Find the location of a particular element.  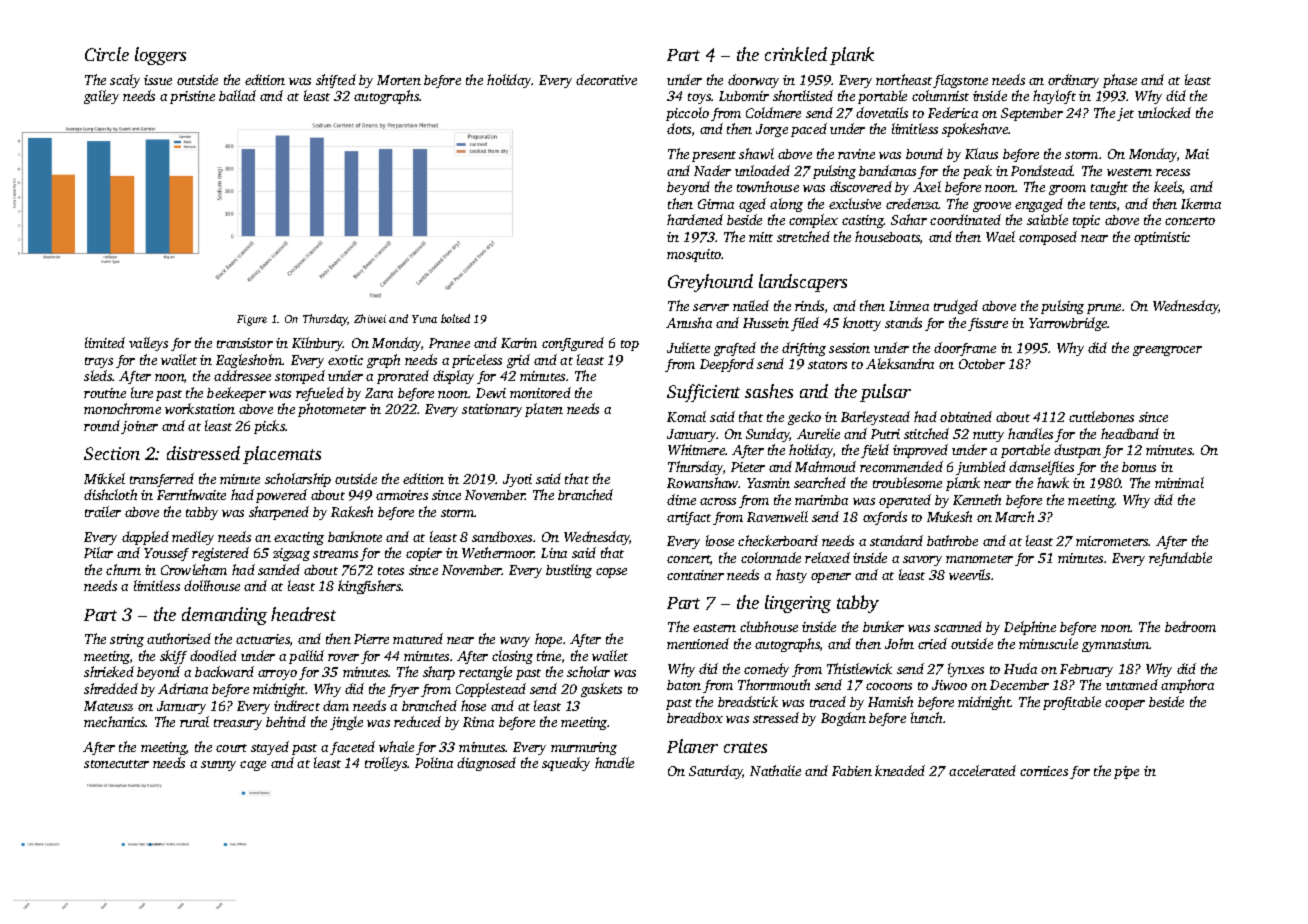

unlocked is located at coordinates (1164, 112).
